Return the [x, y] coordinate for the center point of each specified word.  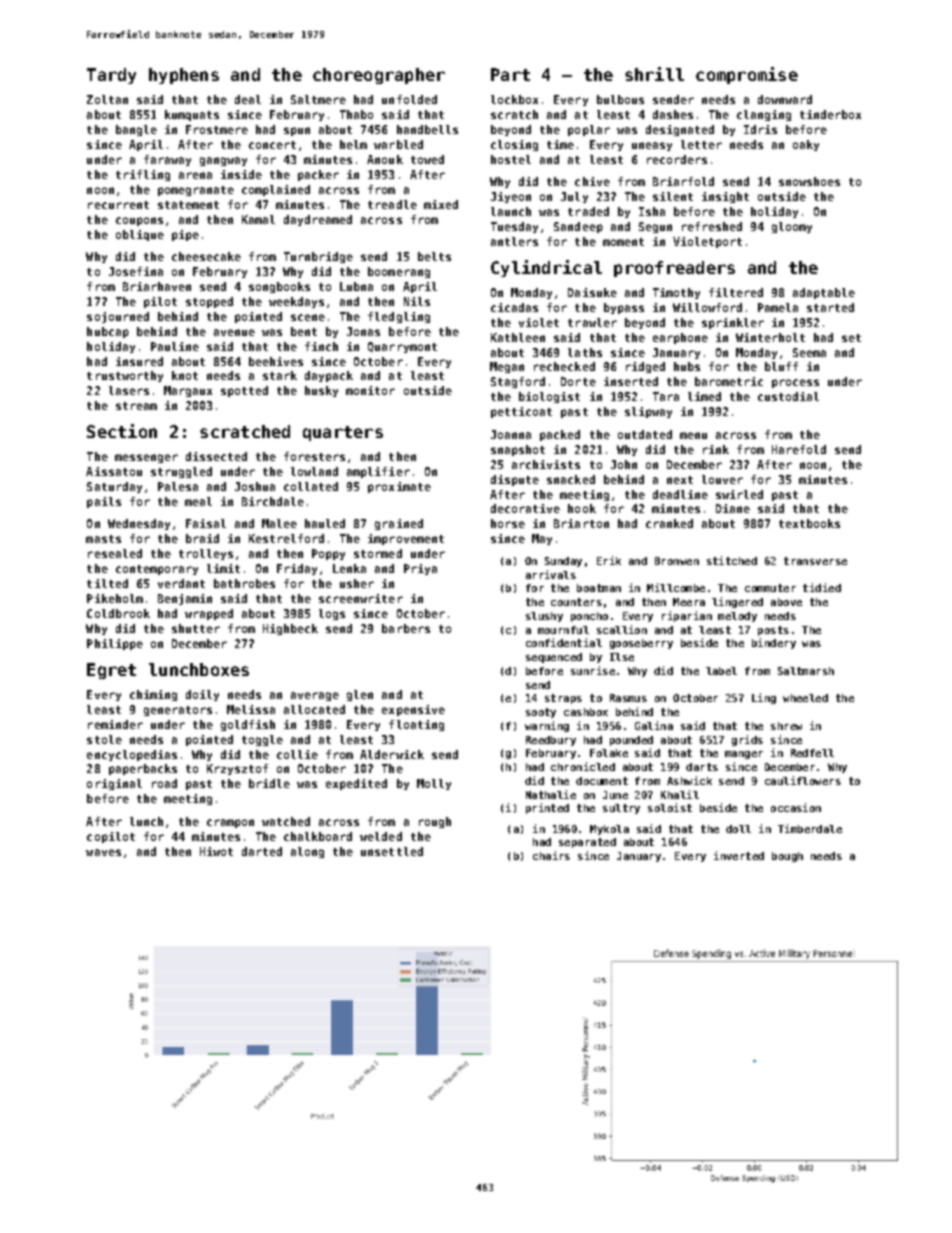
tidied [822, 587]
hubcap [108, 332]
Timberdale [810, 828]
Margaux [188, 391]
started [830, 307]
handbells [427, 129]
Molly [434, 784]
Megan [507, 367]
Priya [420, 569]
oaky [806, 145]
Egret [111, 671]
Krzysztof [237, 769]
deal [248, 99]
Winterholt [770, 337]
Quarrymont [402, 347]
